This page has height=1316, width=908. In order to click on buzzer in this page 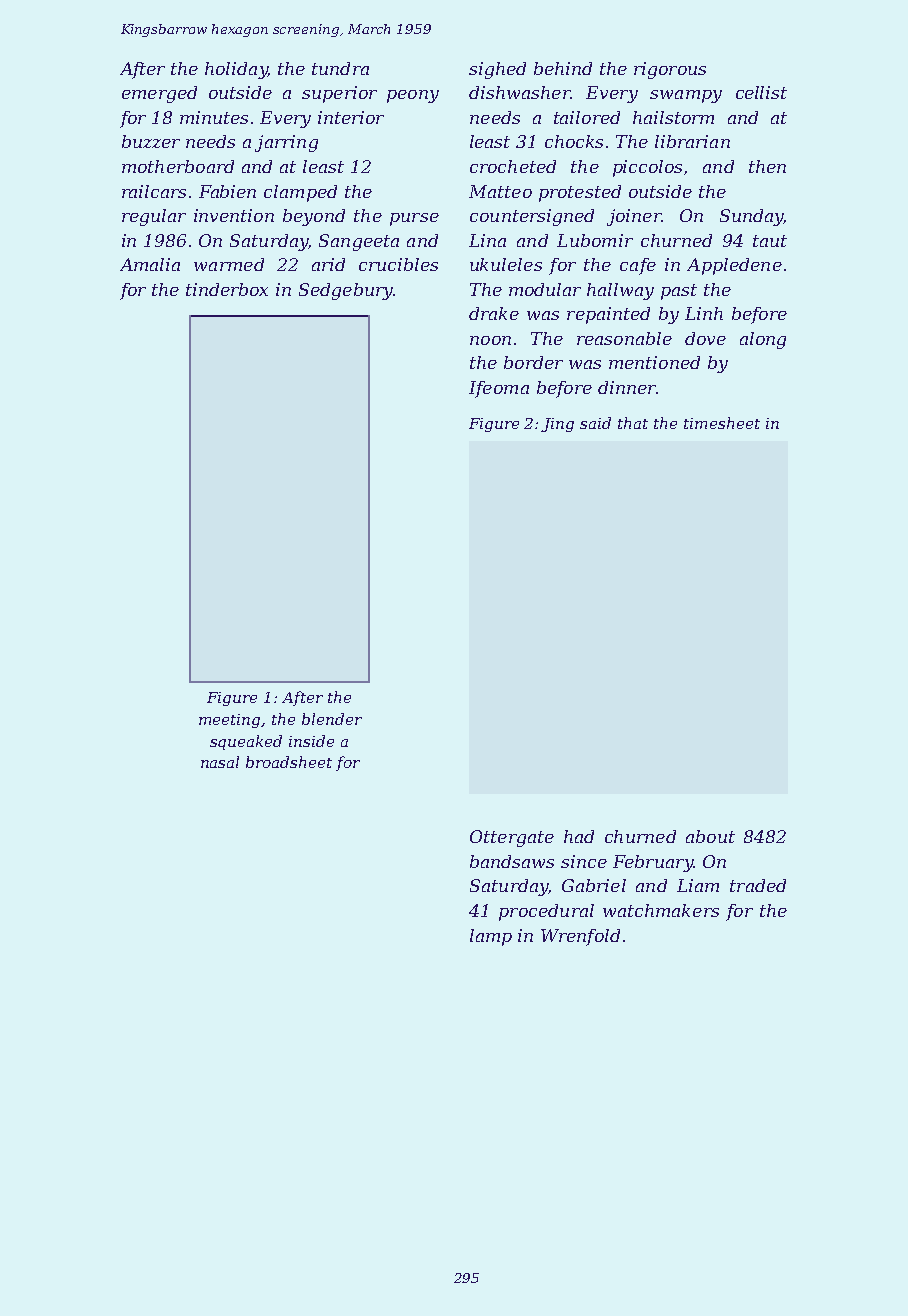, I will do `click(151, 141)`.
